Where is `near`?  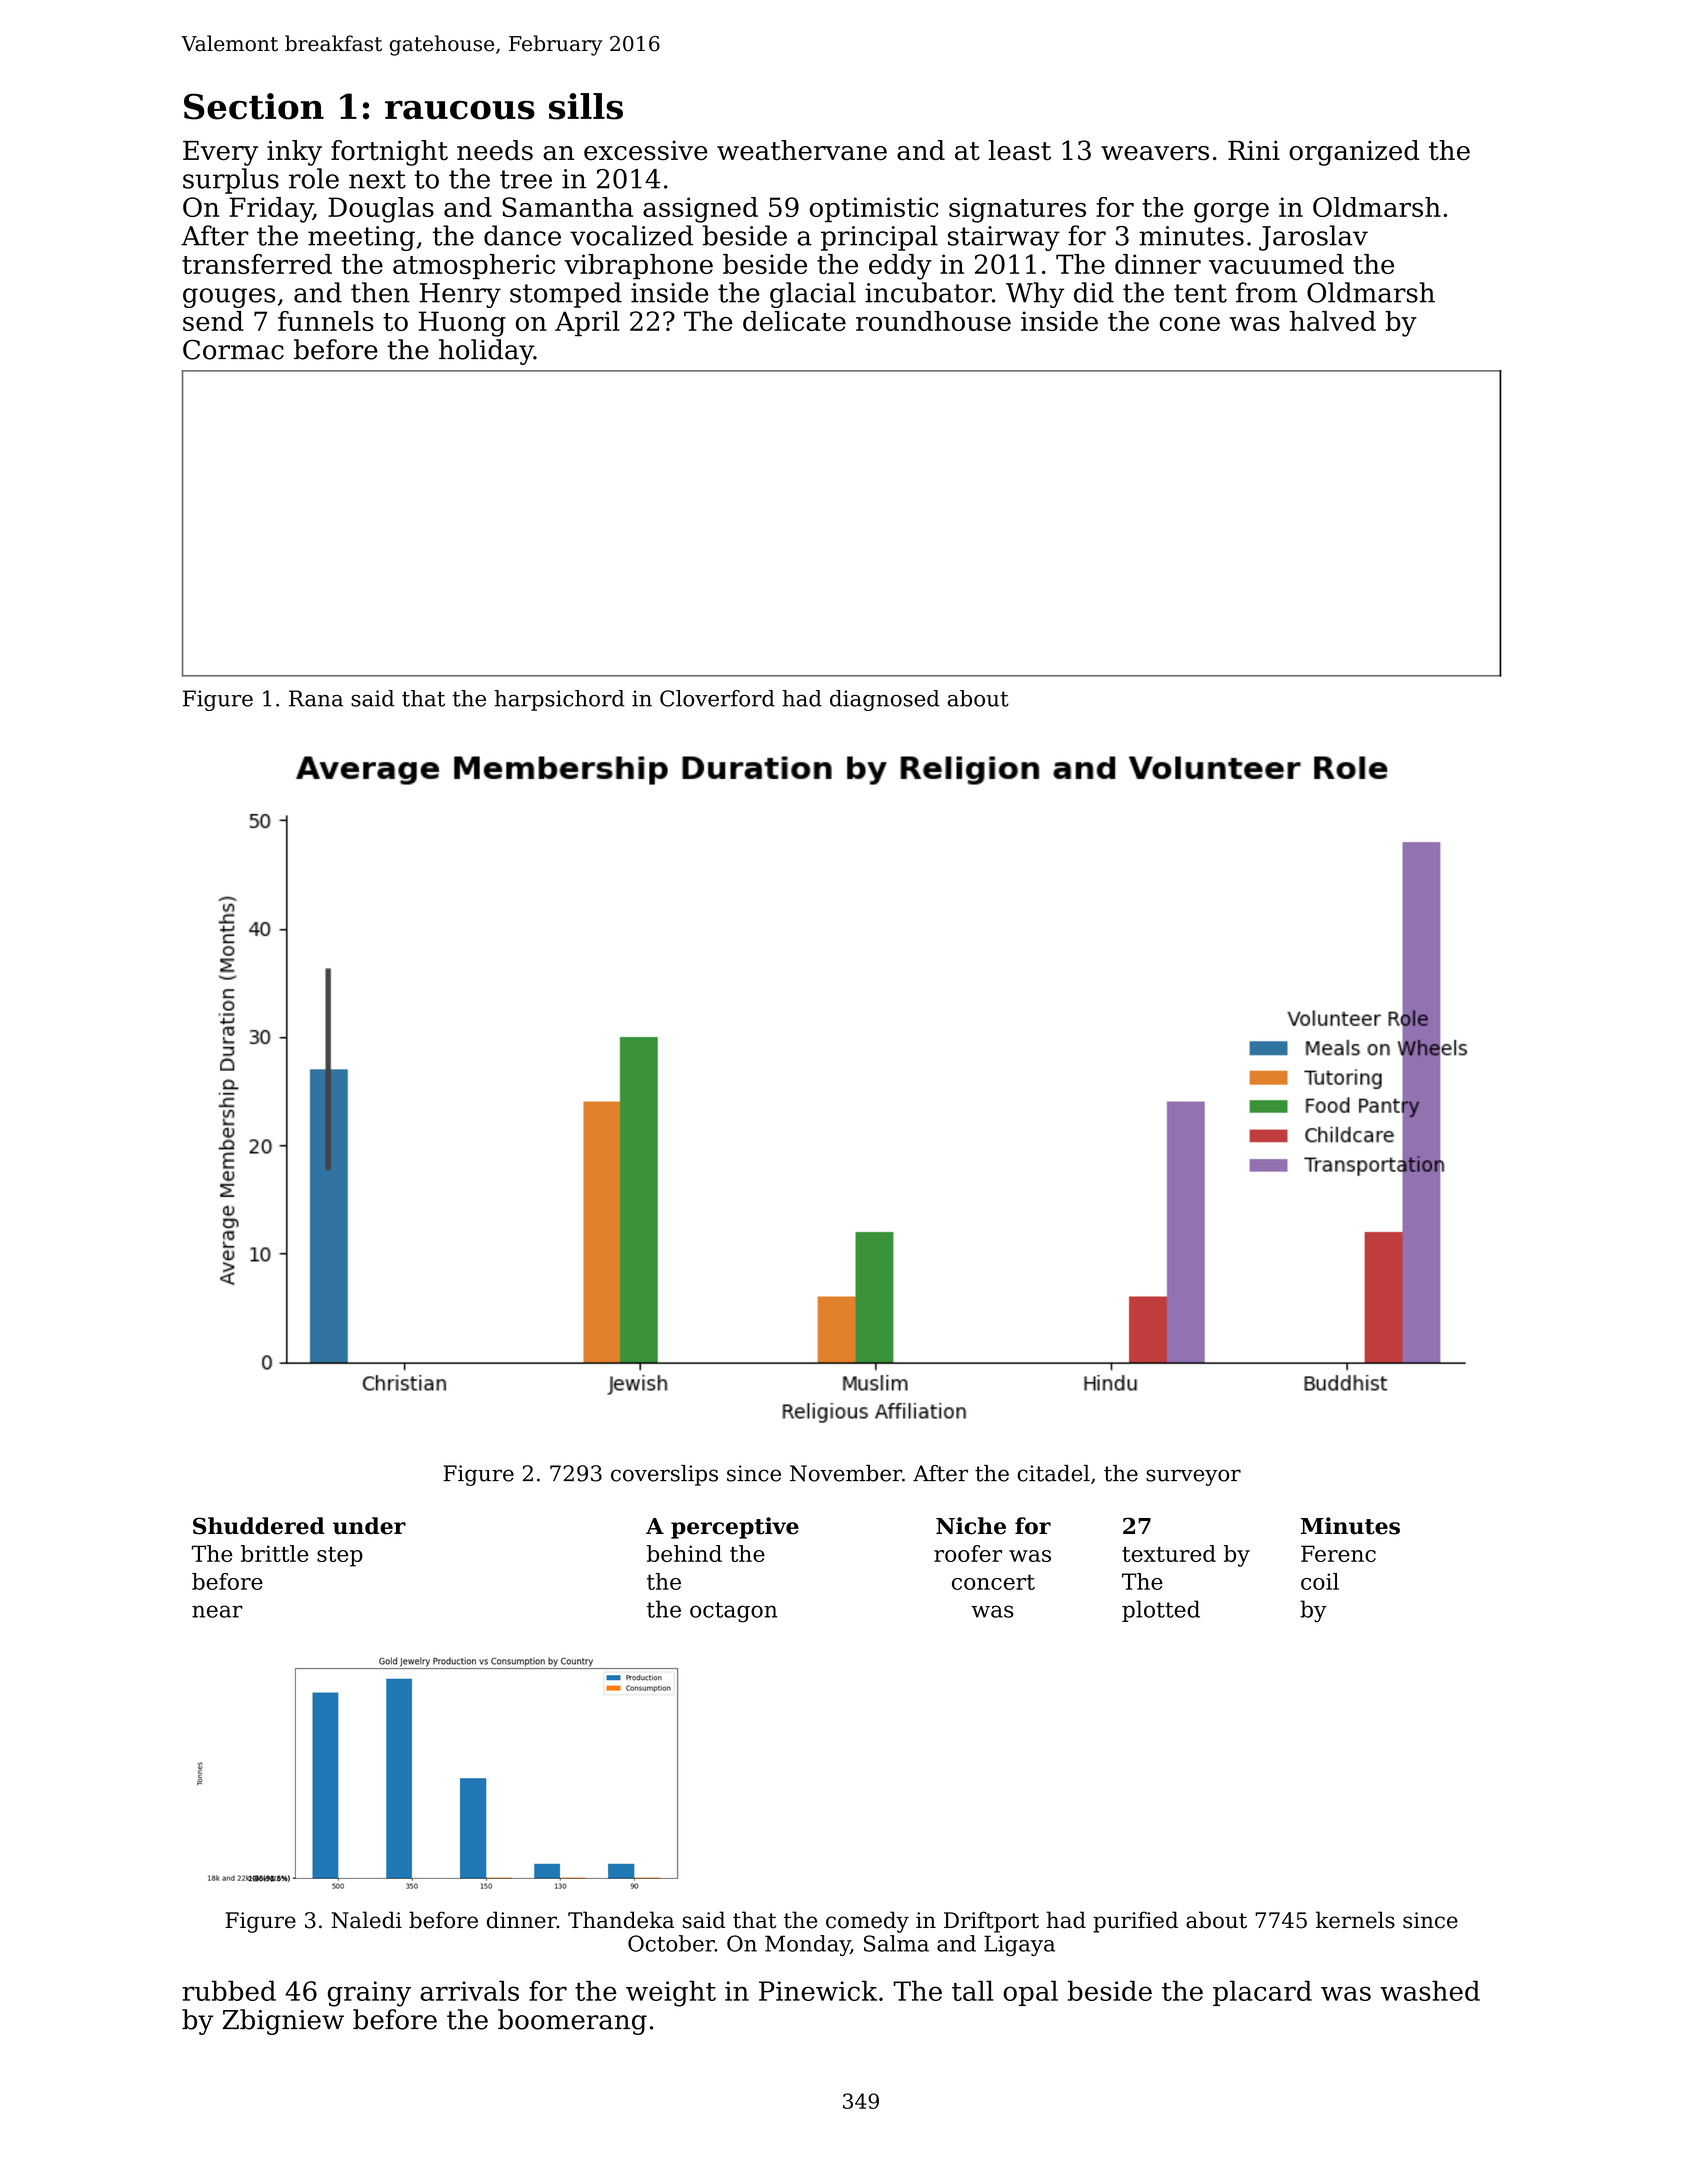
near is located at coordinates (217, 1611).
